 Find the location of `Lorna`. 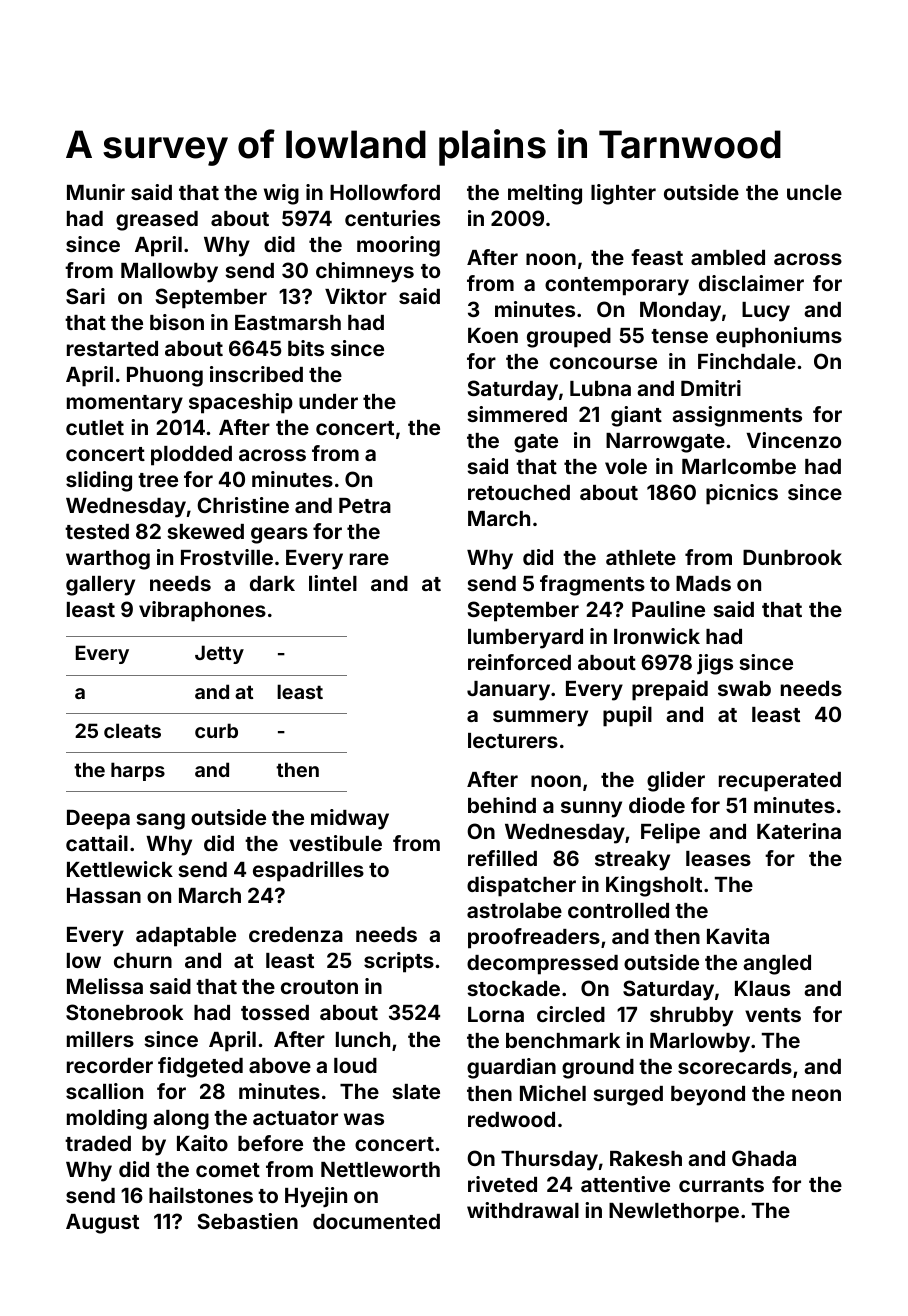

Lorna is located at coordinates (496, 1014).
